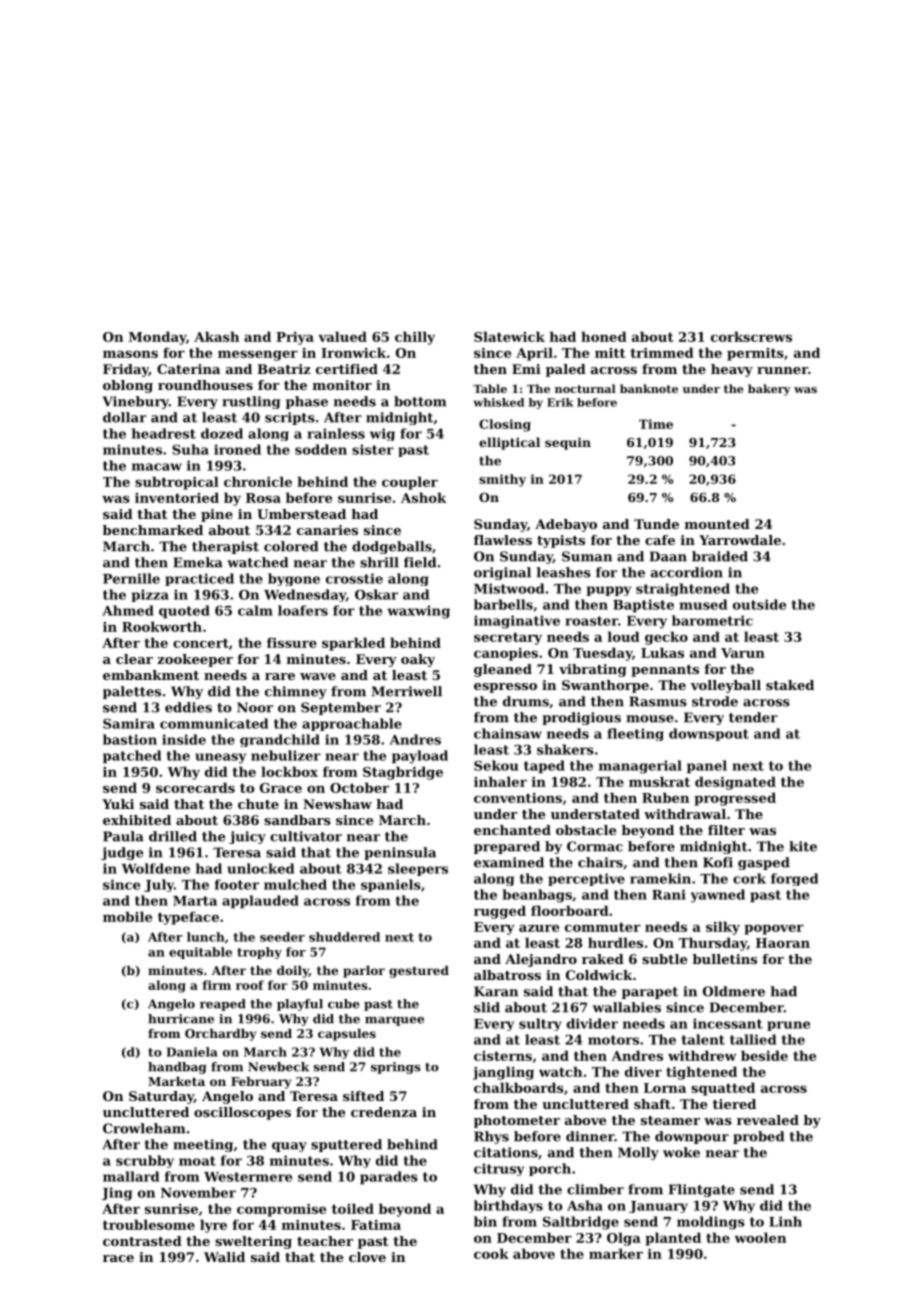 This page has height=1308, width=924. What do you see at coordinates (145, 1161) in the page?
I see `scrubby` at bounding box center [145, 1161].
